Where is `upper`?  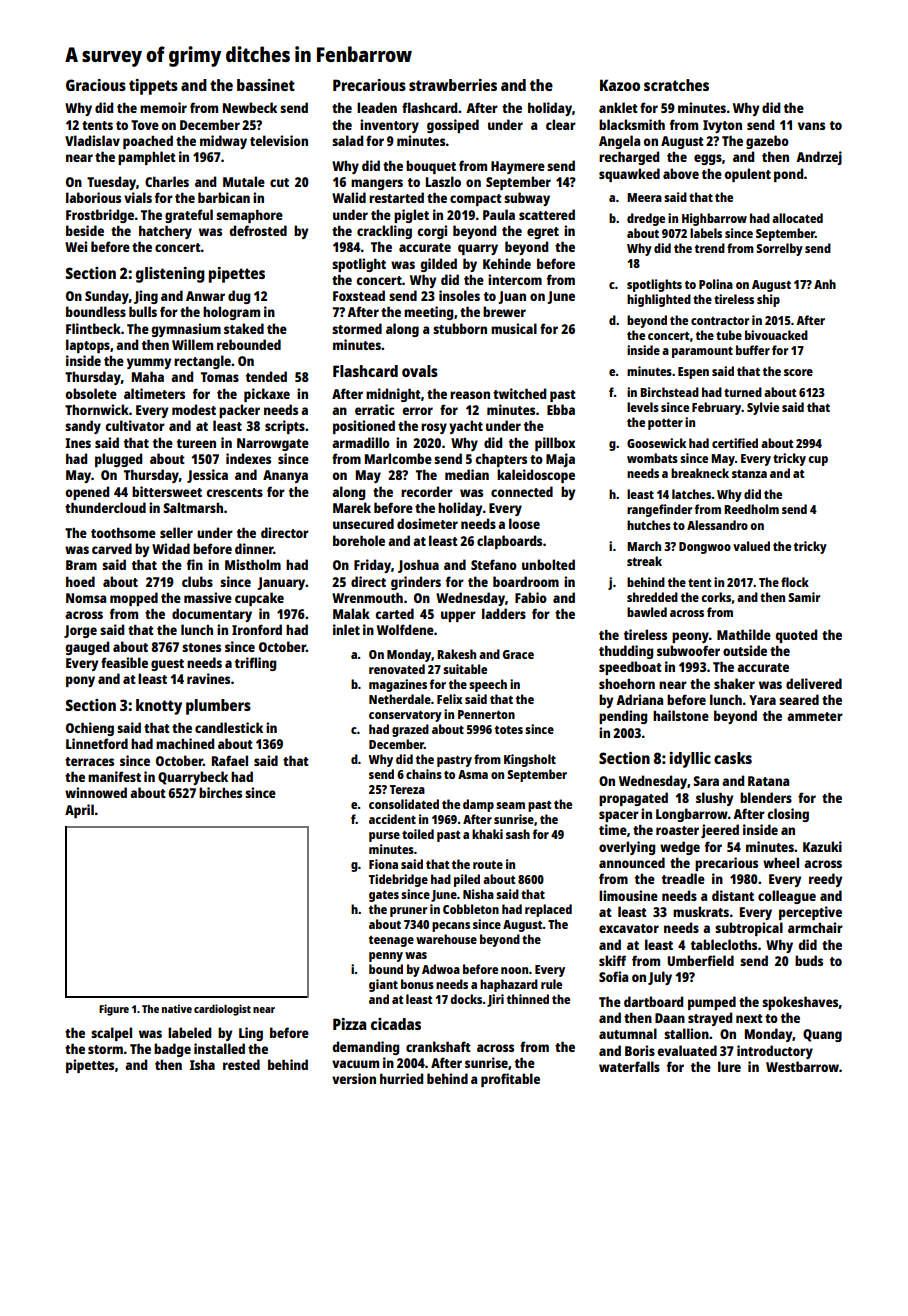 upper is located at coordinates (458, 616).
